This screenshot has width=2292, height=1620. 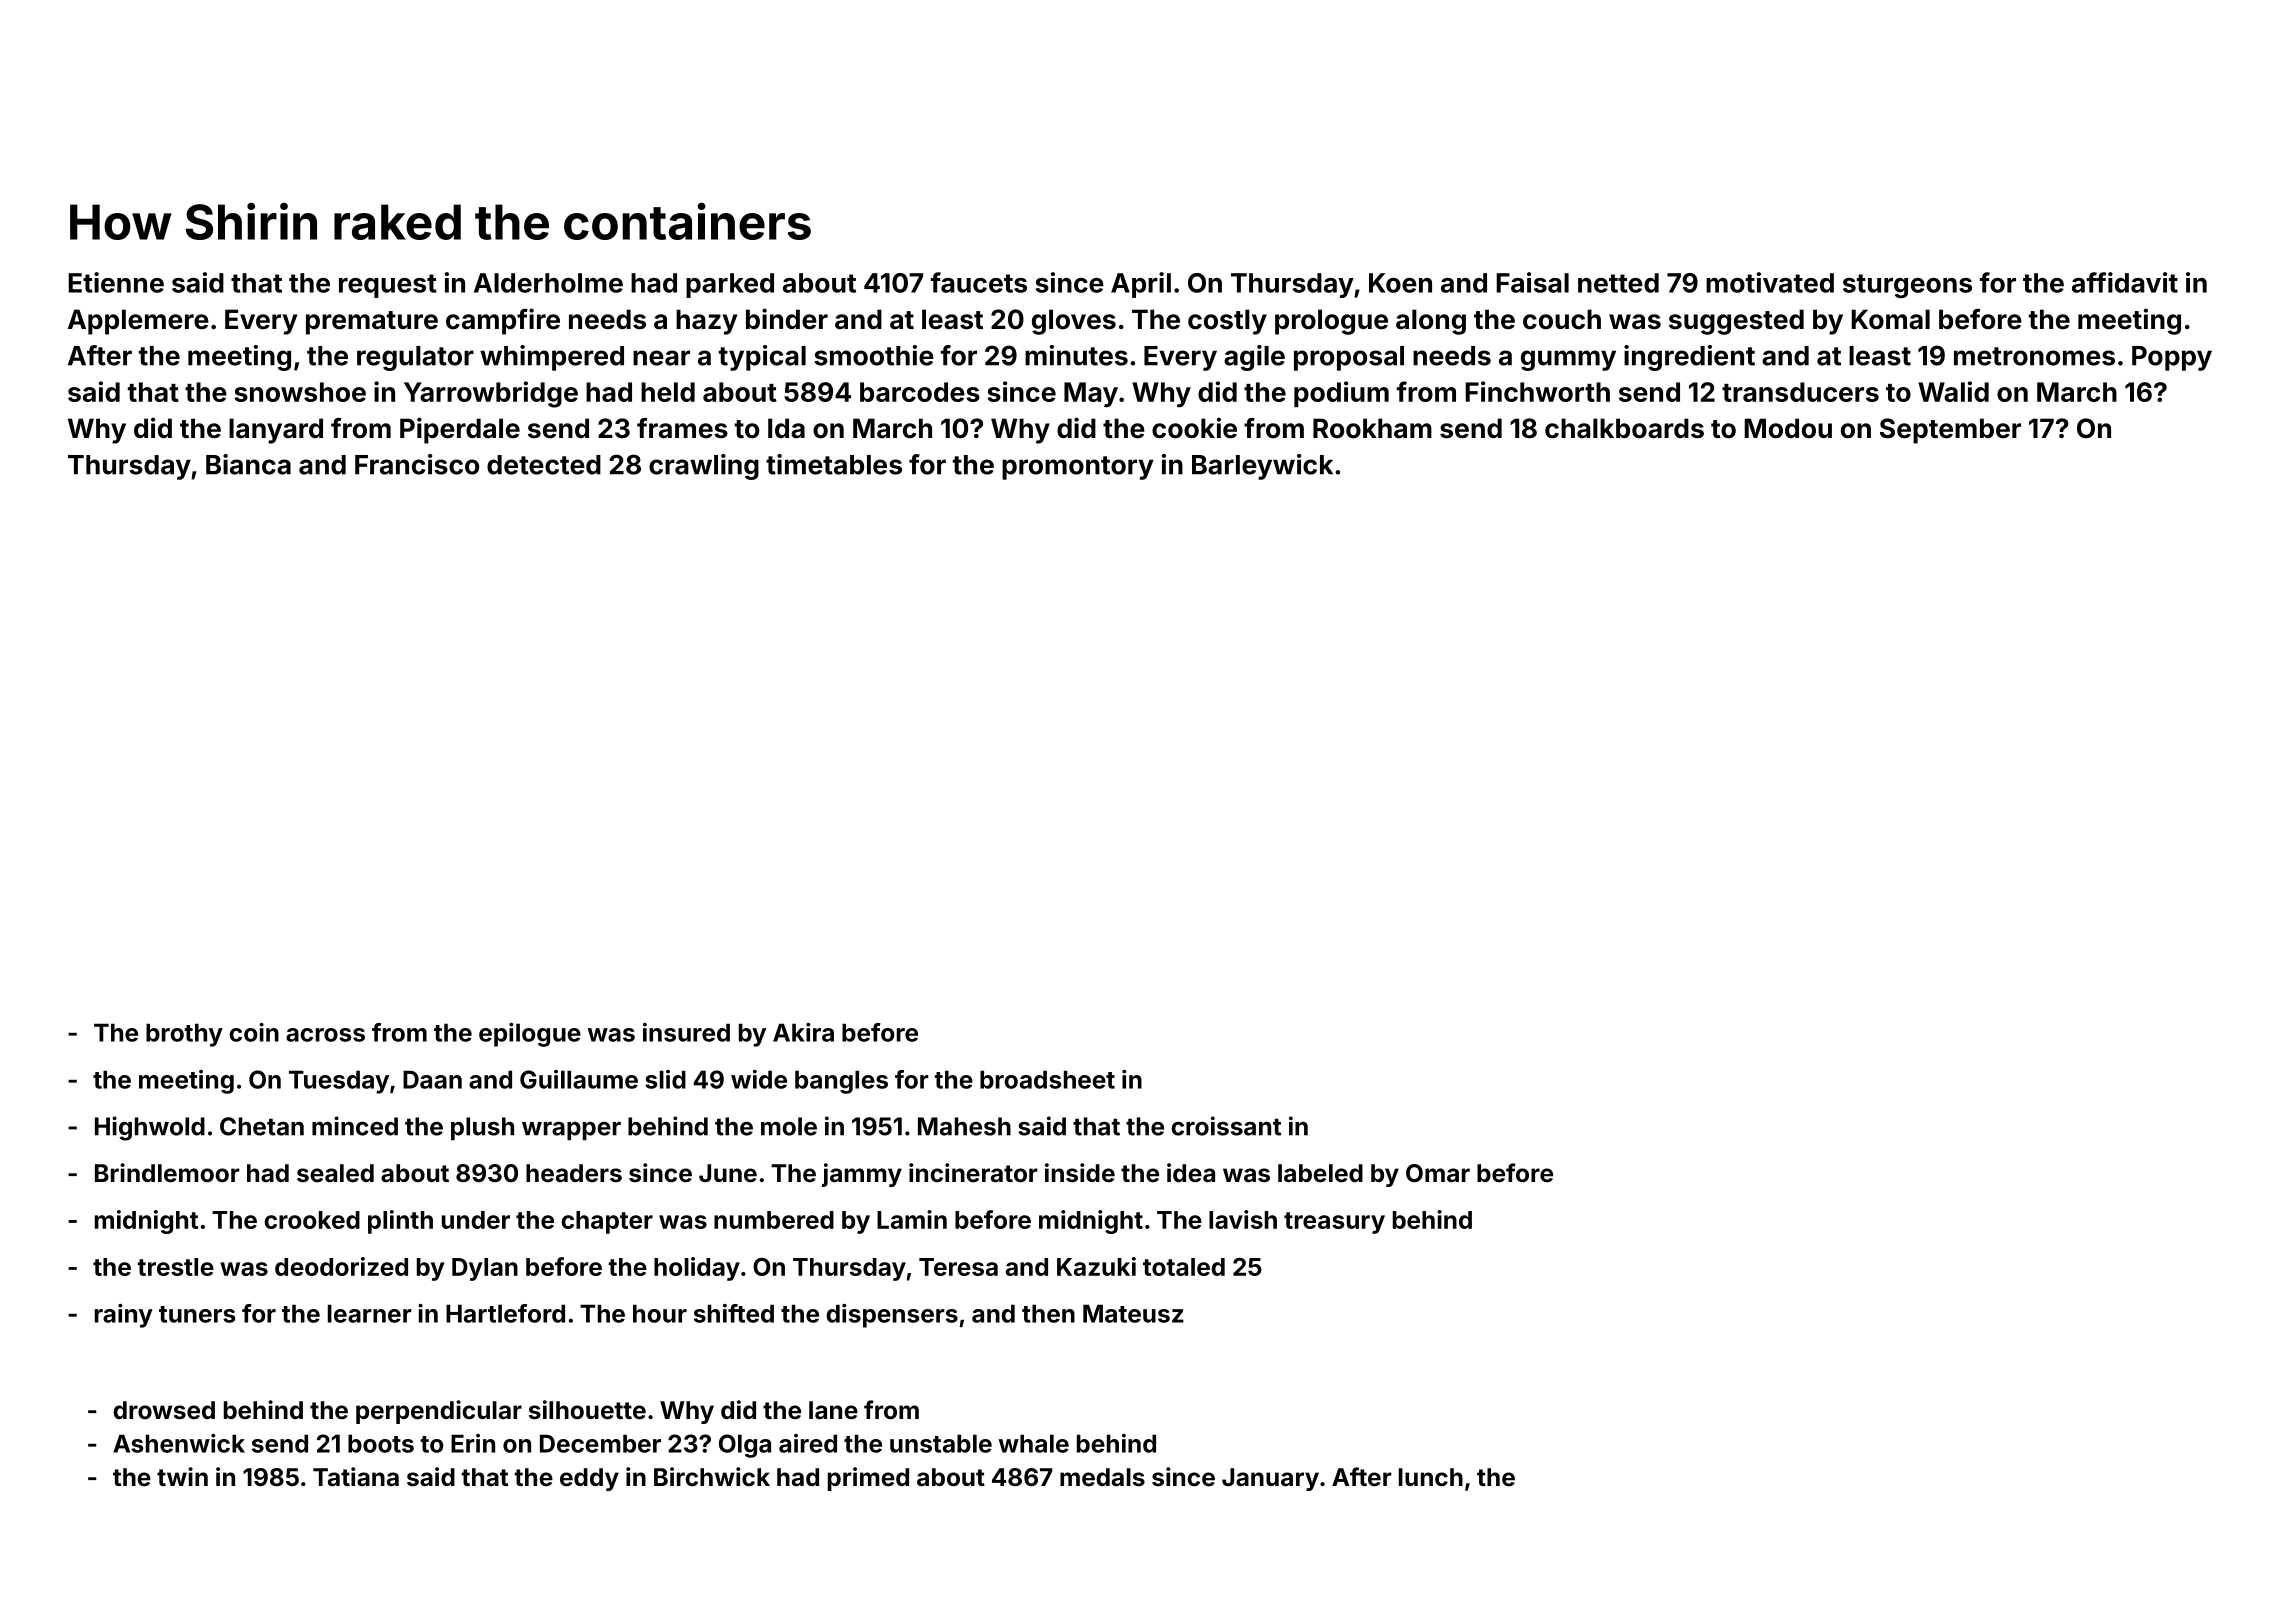 I want to click on motivated, so click(x=1770, y=282).
